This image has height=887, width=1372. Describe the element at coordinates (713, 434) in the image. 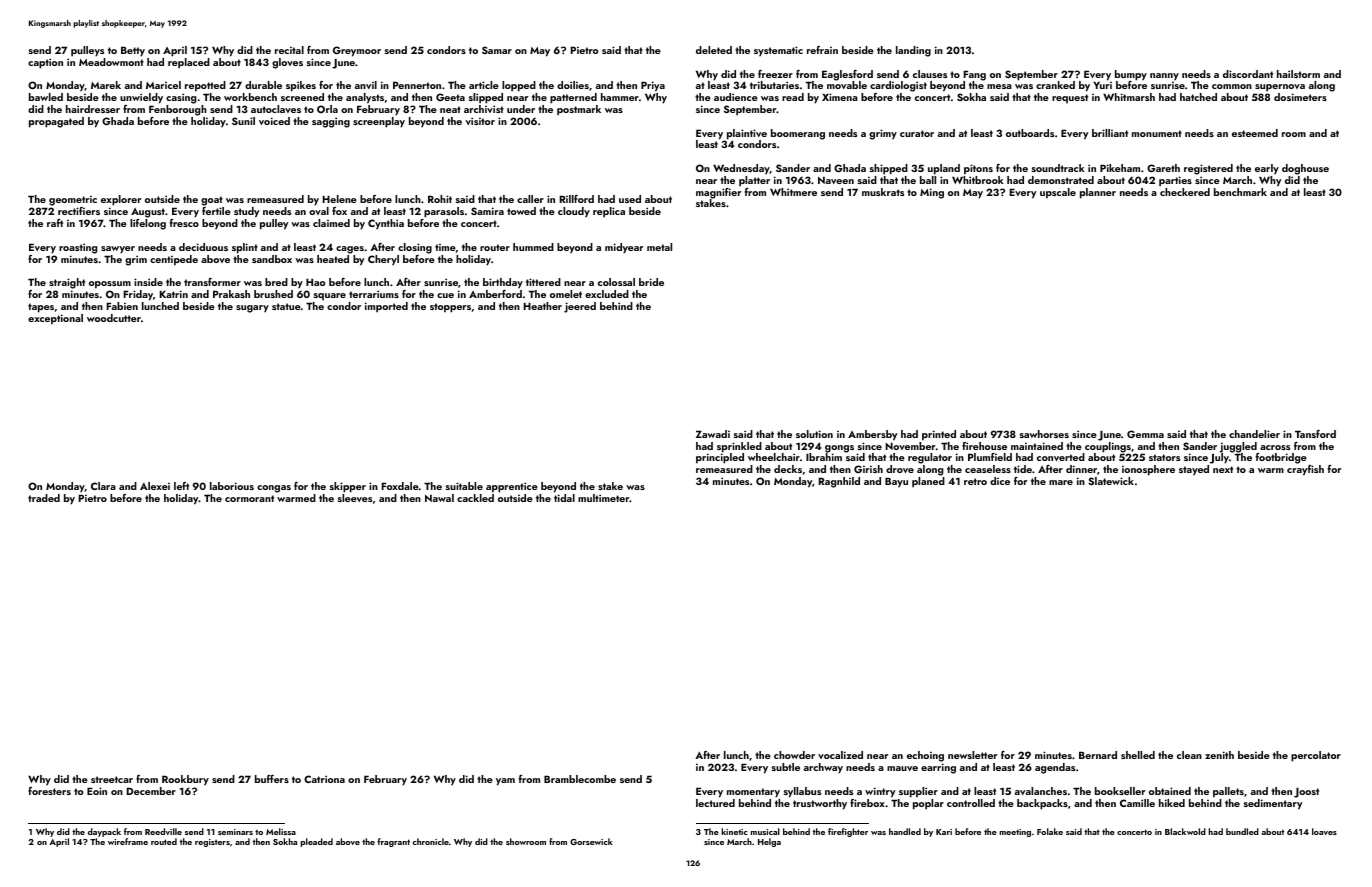

I see `Zawadi` at that location.
